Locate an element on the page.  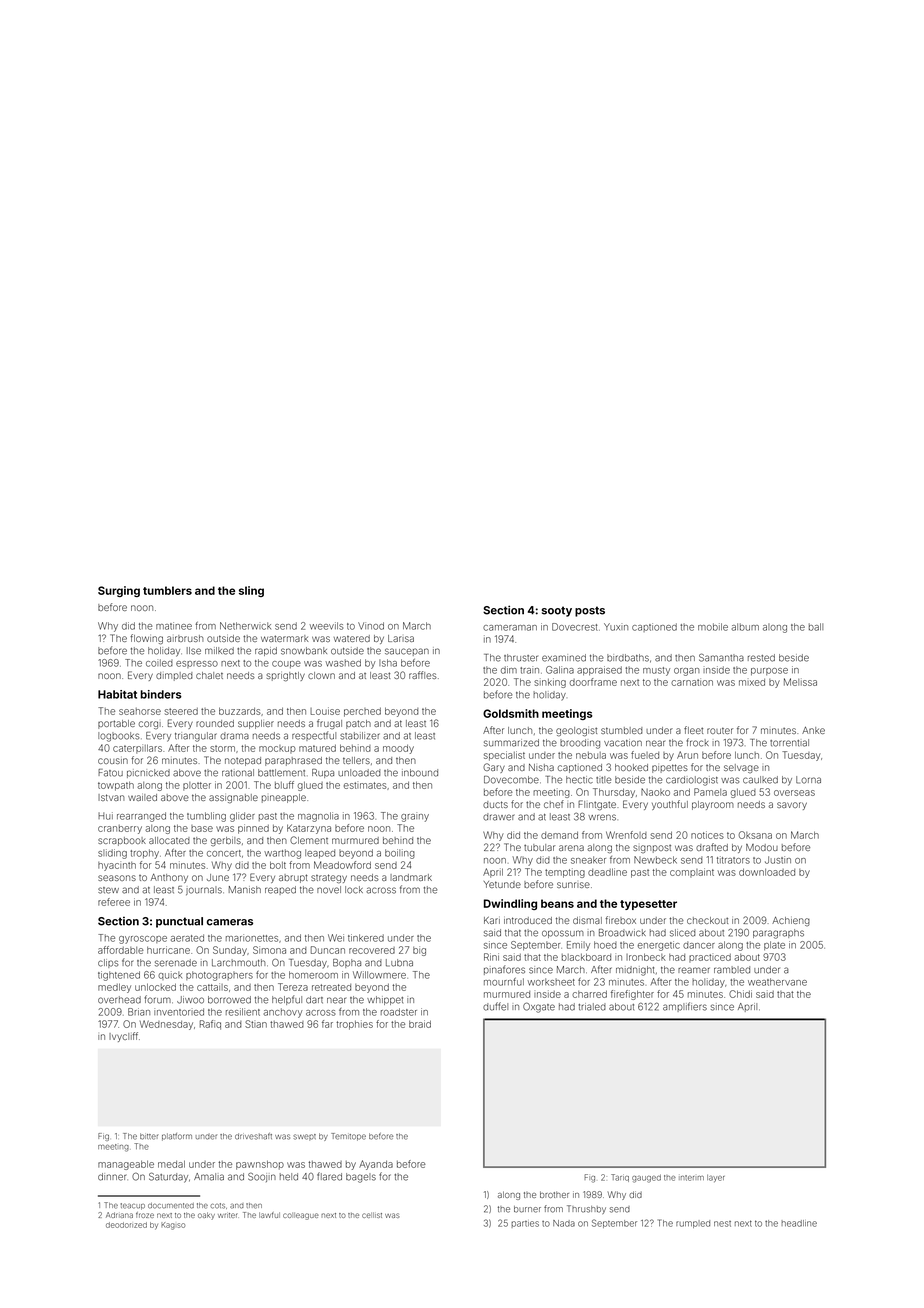
layer is located at coordinates (716, 1178).
